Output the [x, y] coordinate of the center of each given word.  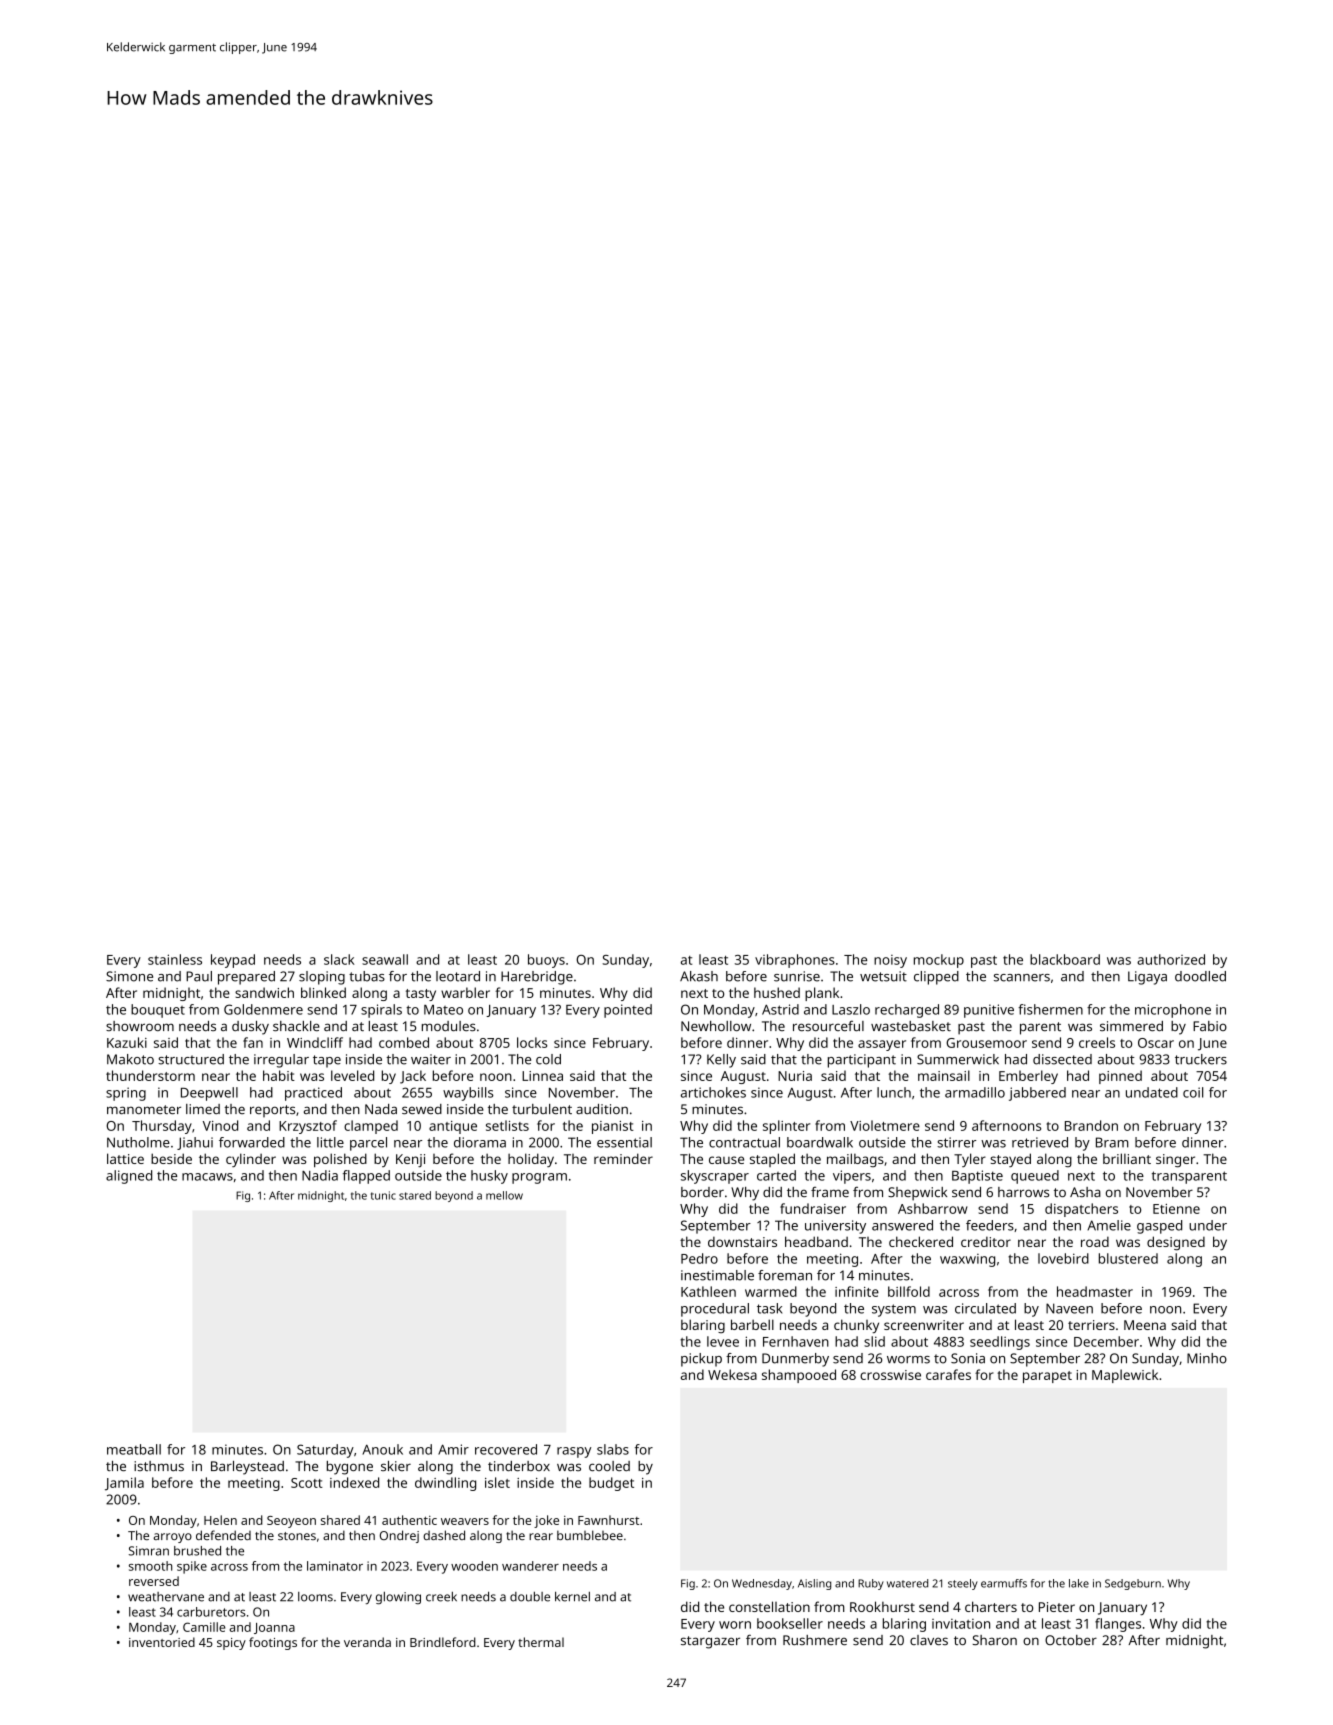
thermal [541, 1642]
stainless [175, 959]
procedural [715, 1310]
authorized [1171, 959]
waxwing [967, 1260]
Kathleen [708, 1291]
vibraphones [795, 961]
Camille [204, 1627]
